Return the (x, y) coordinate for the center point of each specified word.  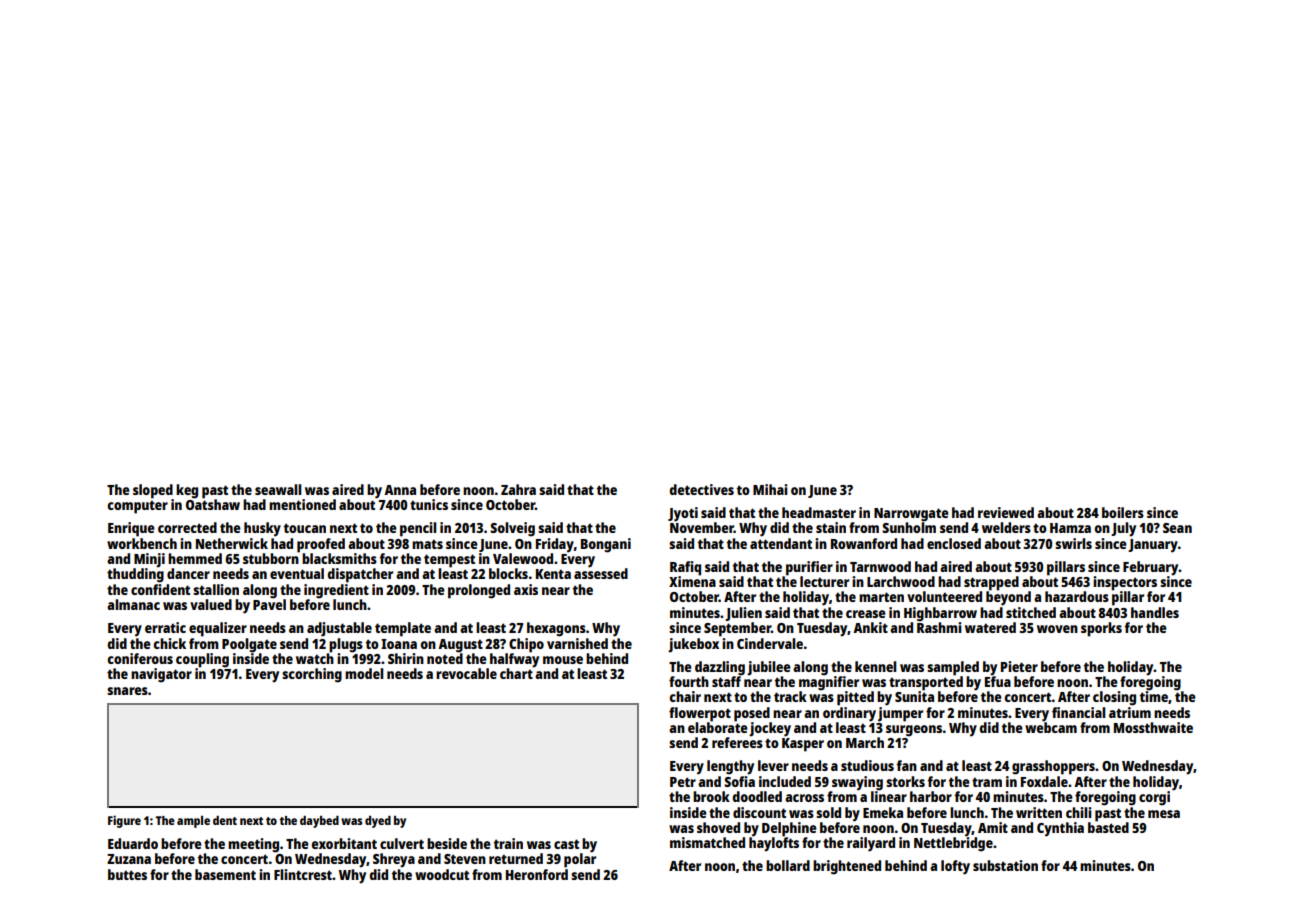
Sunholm (909, 527)
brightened (847, 867)
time (1154, 696)
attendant (781, 543)
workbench (142, 543)
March (865, 742)
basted (1108, 827)
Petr (683, 782)
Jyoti (683, 514)
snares (127, 691)
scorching (312, 675)
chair (685, 696)
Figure (124, 821)
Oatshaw (213, 504)
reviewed (1006, 512)
